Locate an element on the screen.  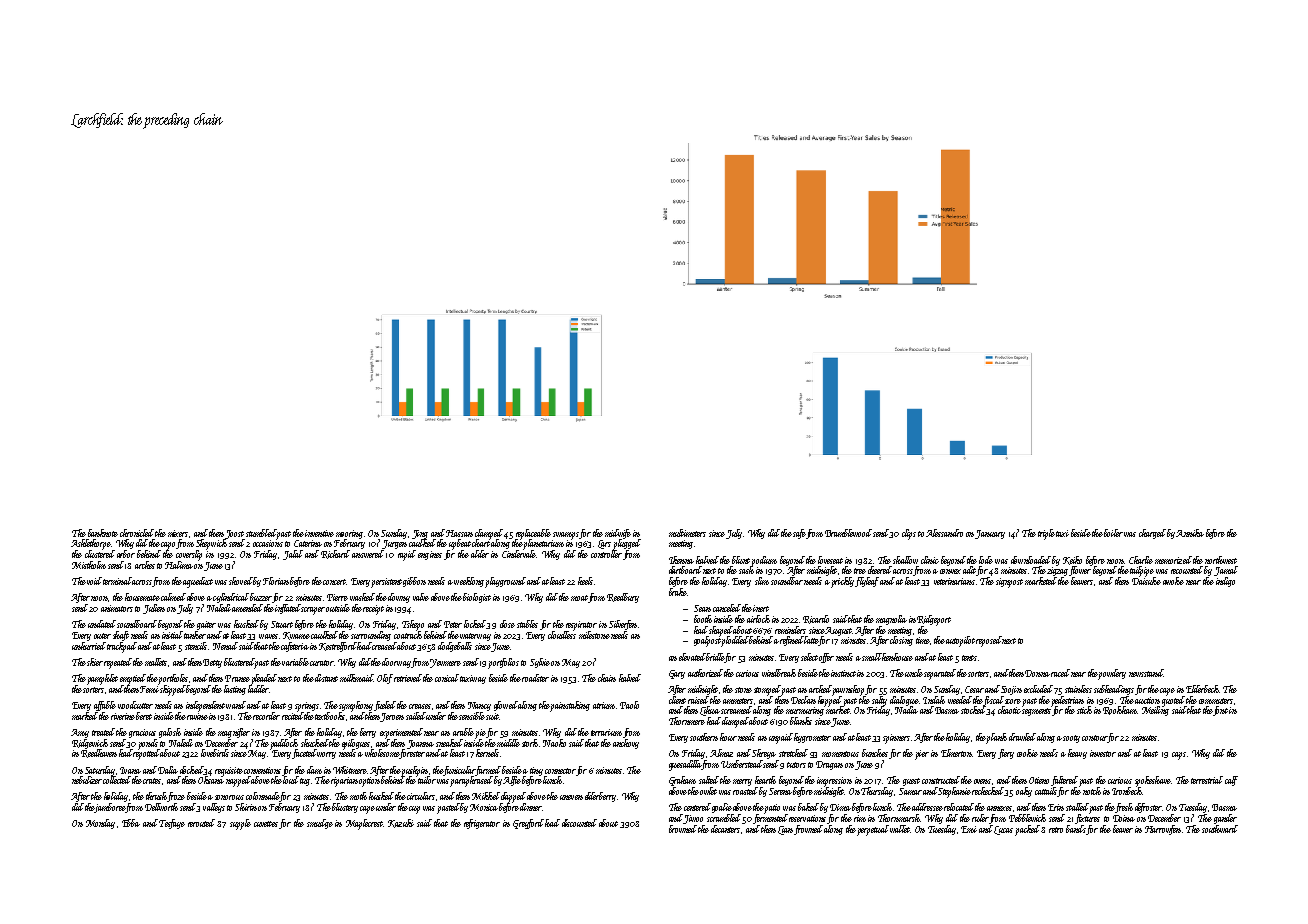
fiery is located at coordinates (1006, 754).
